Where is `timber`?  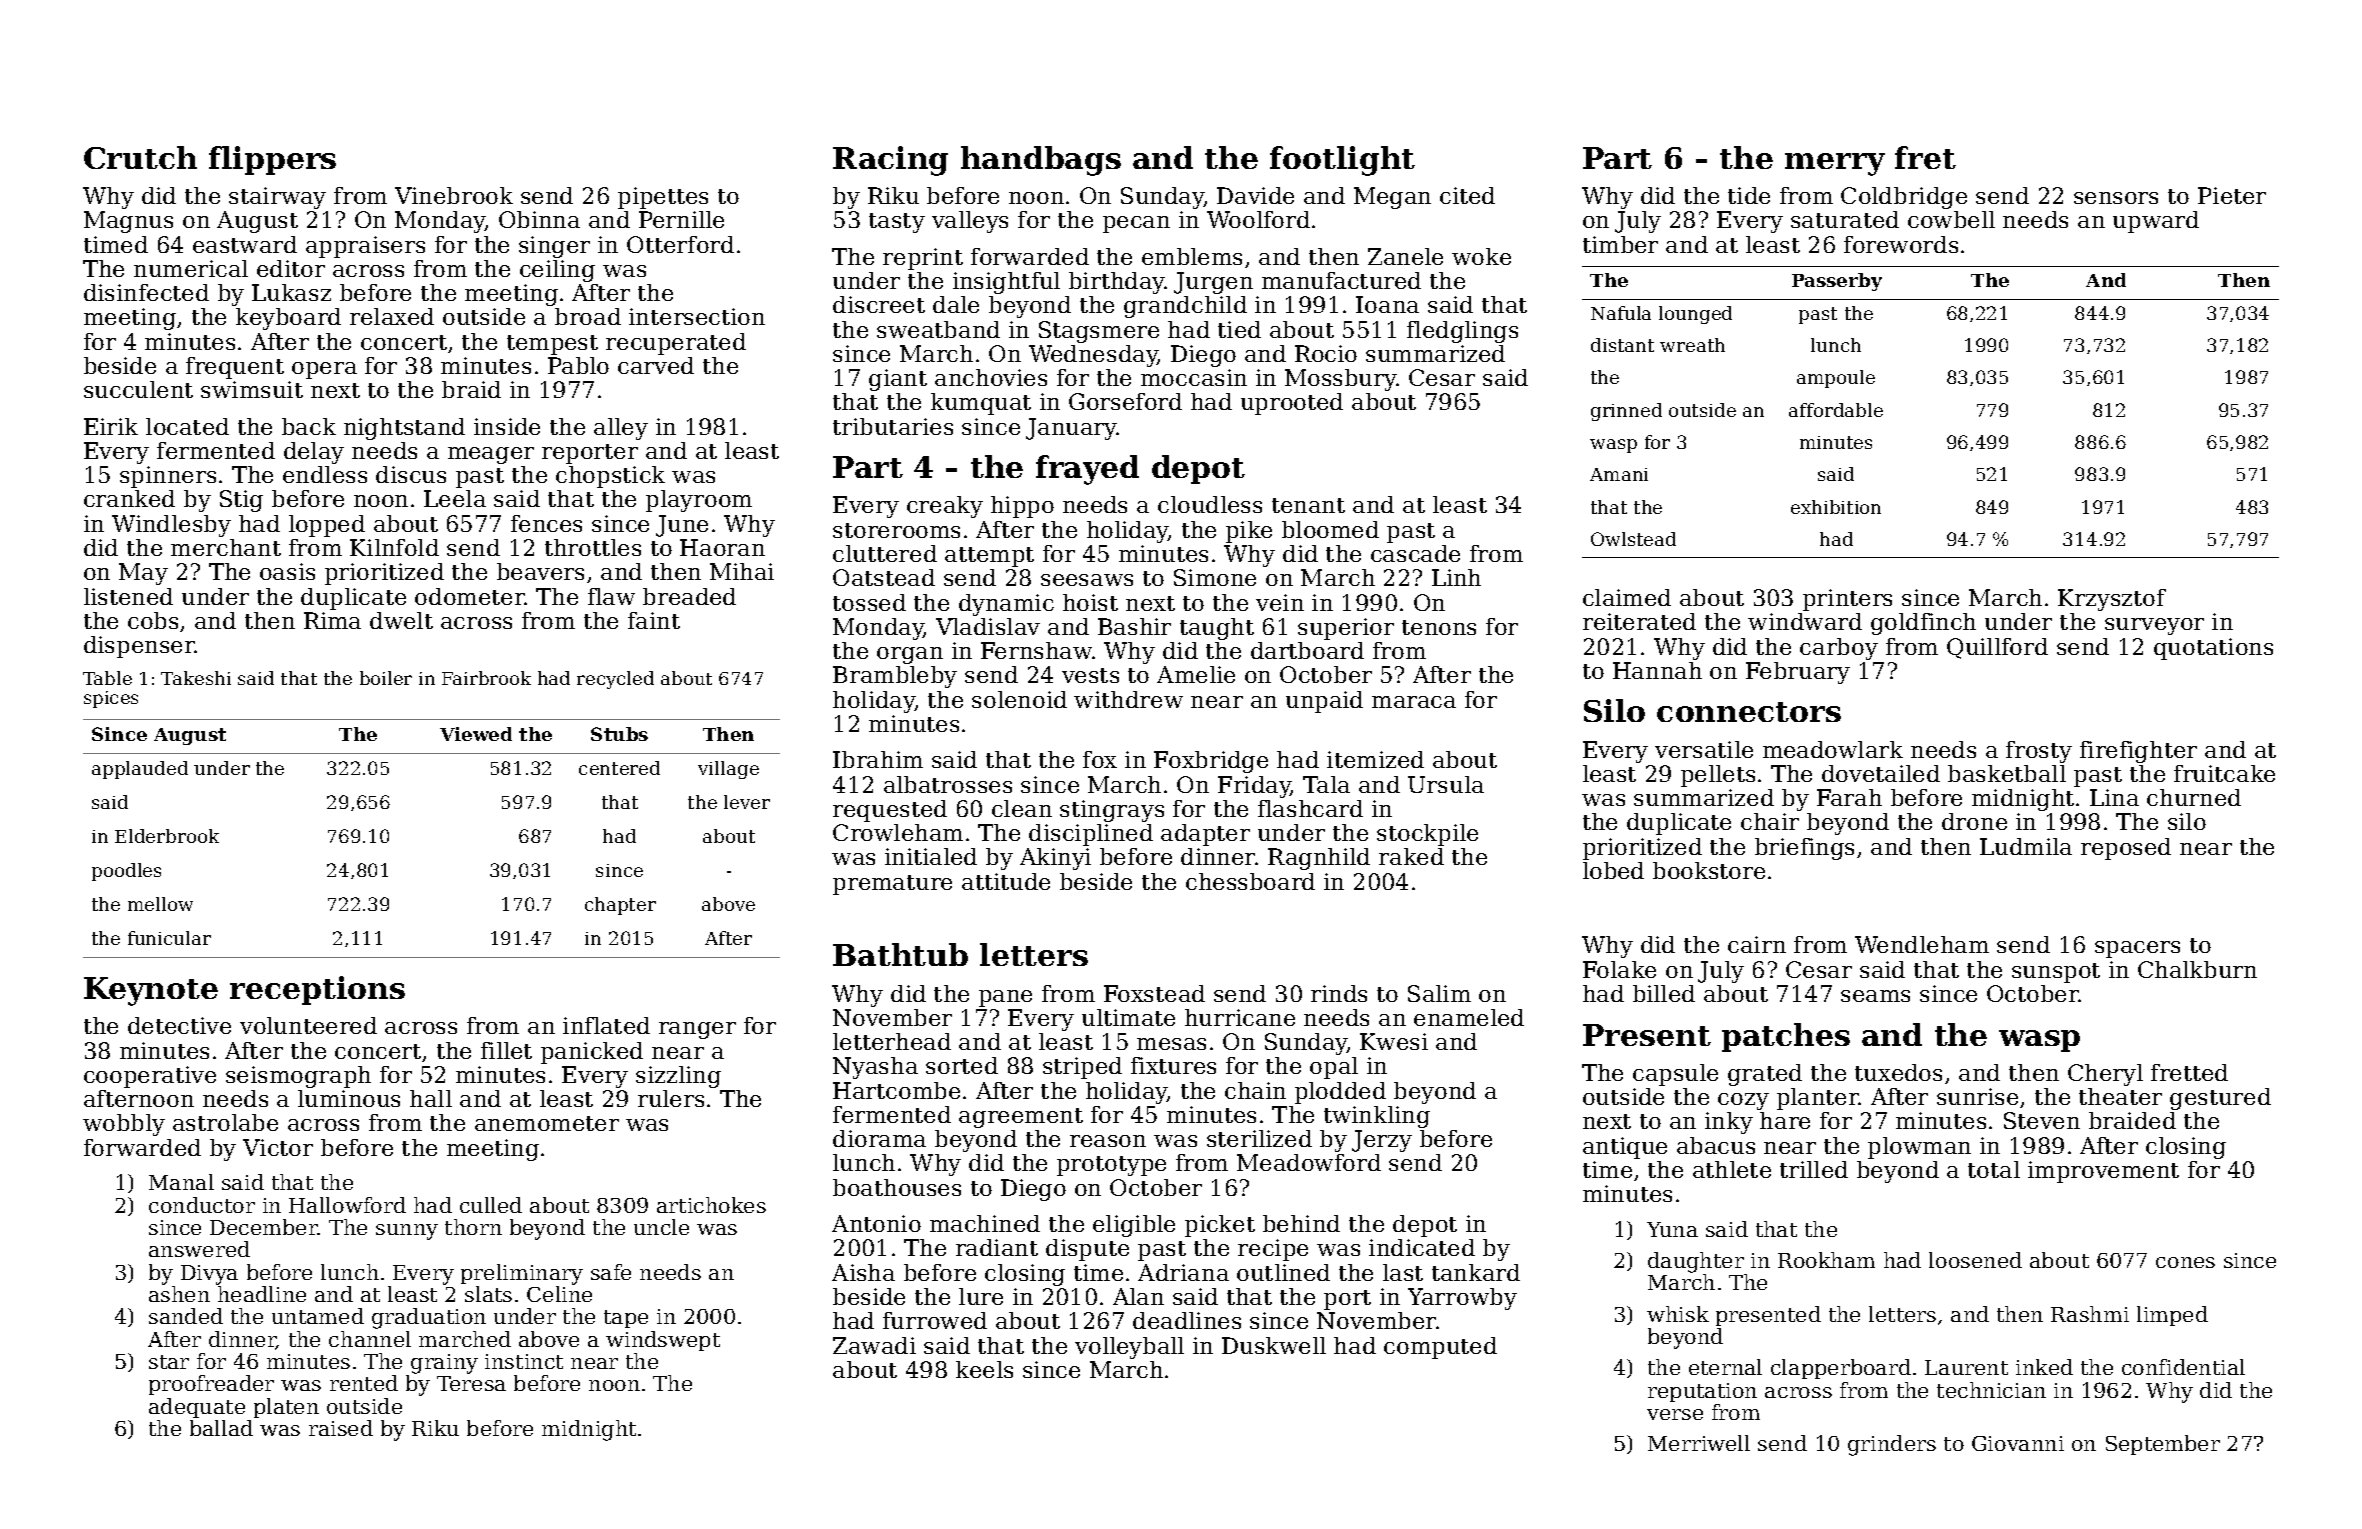 timber is located at coordinates (1620, 244).
